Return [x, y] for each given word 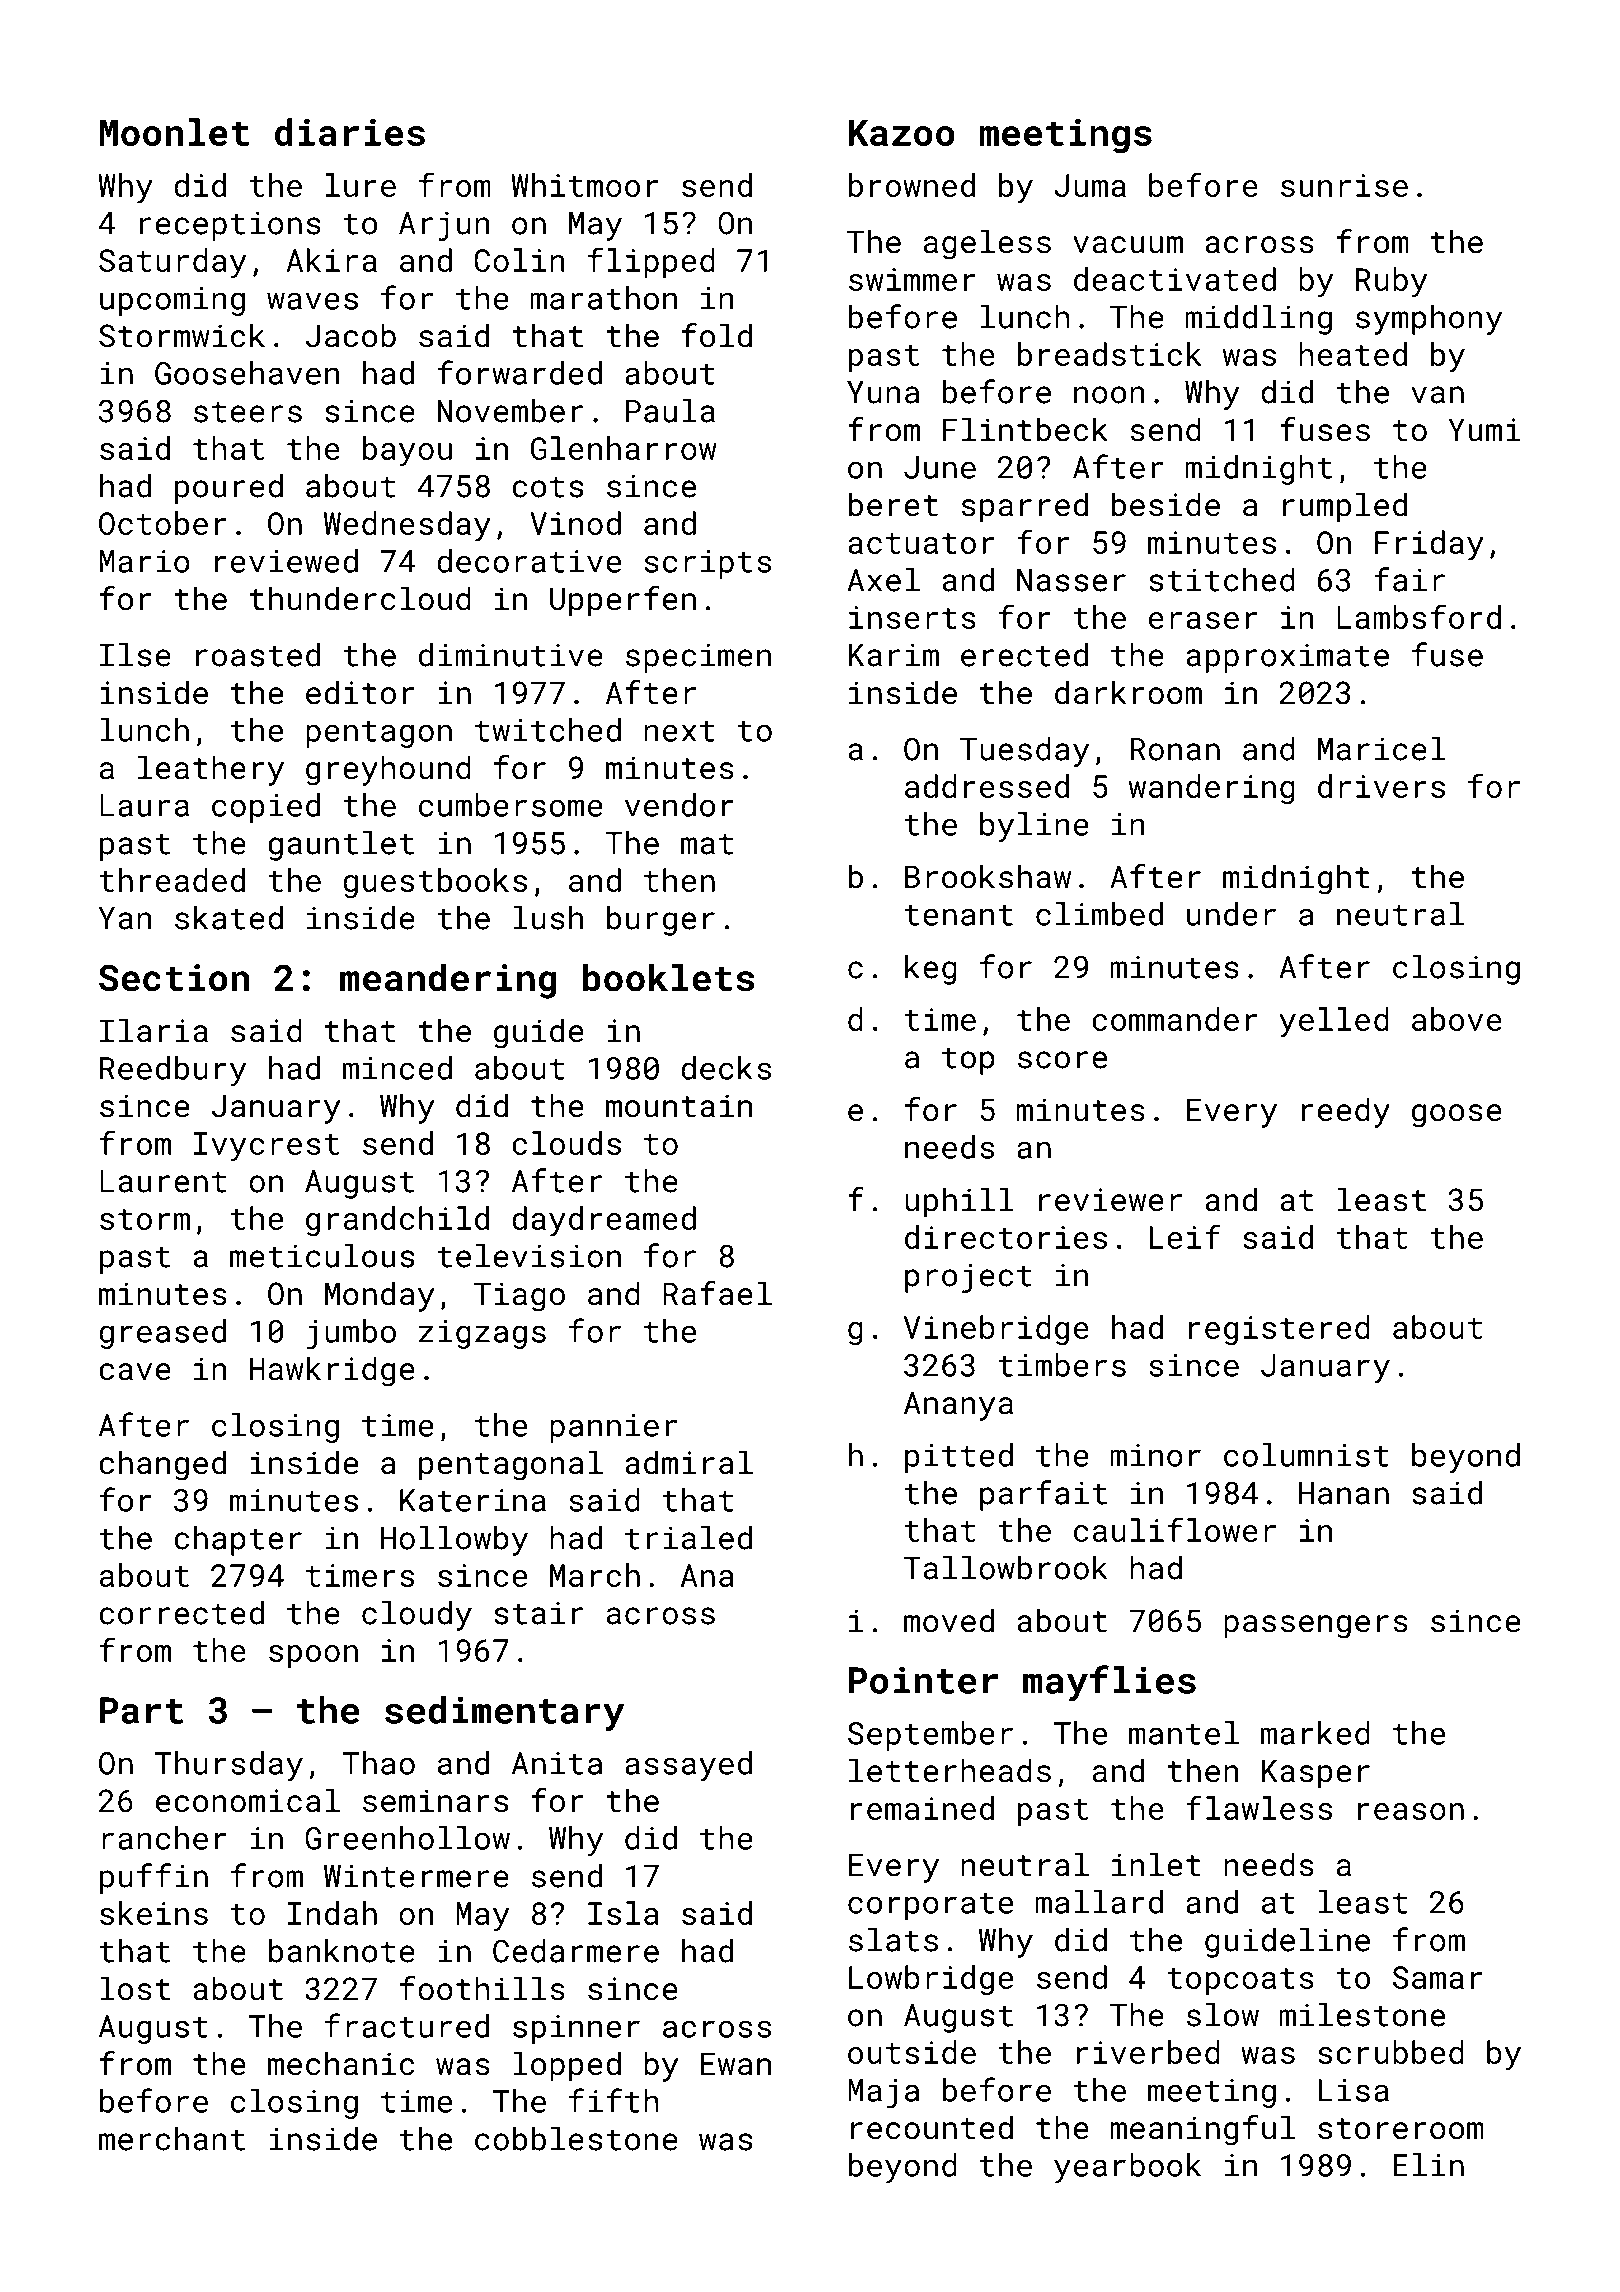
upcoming [172, 301]
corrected [181, 1613]
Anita [557, 1763]
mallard [1099, 1902]
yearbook [1127, 2168]
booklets [668, 977]
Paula [670, 411]
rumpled [1345, 507]
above [1457, 1019]
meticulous [322, 1256]
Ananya [958, 1406]
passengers [1316, 1627]
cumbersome [511, 805]
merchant [172, 2139]
